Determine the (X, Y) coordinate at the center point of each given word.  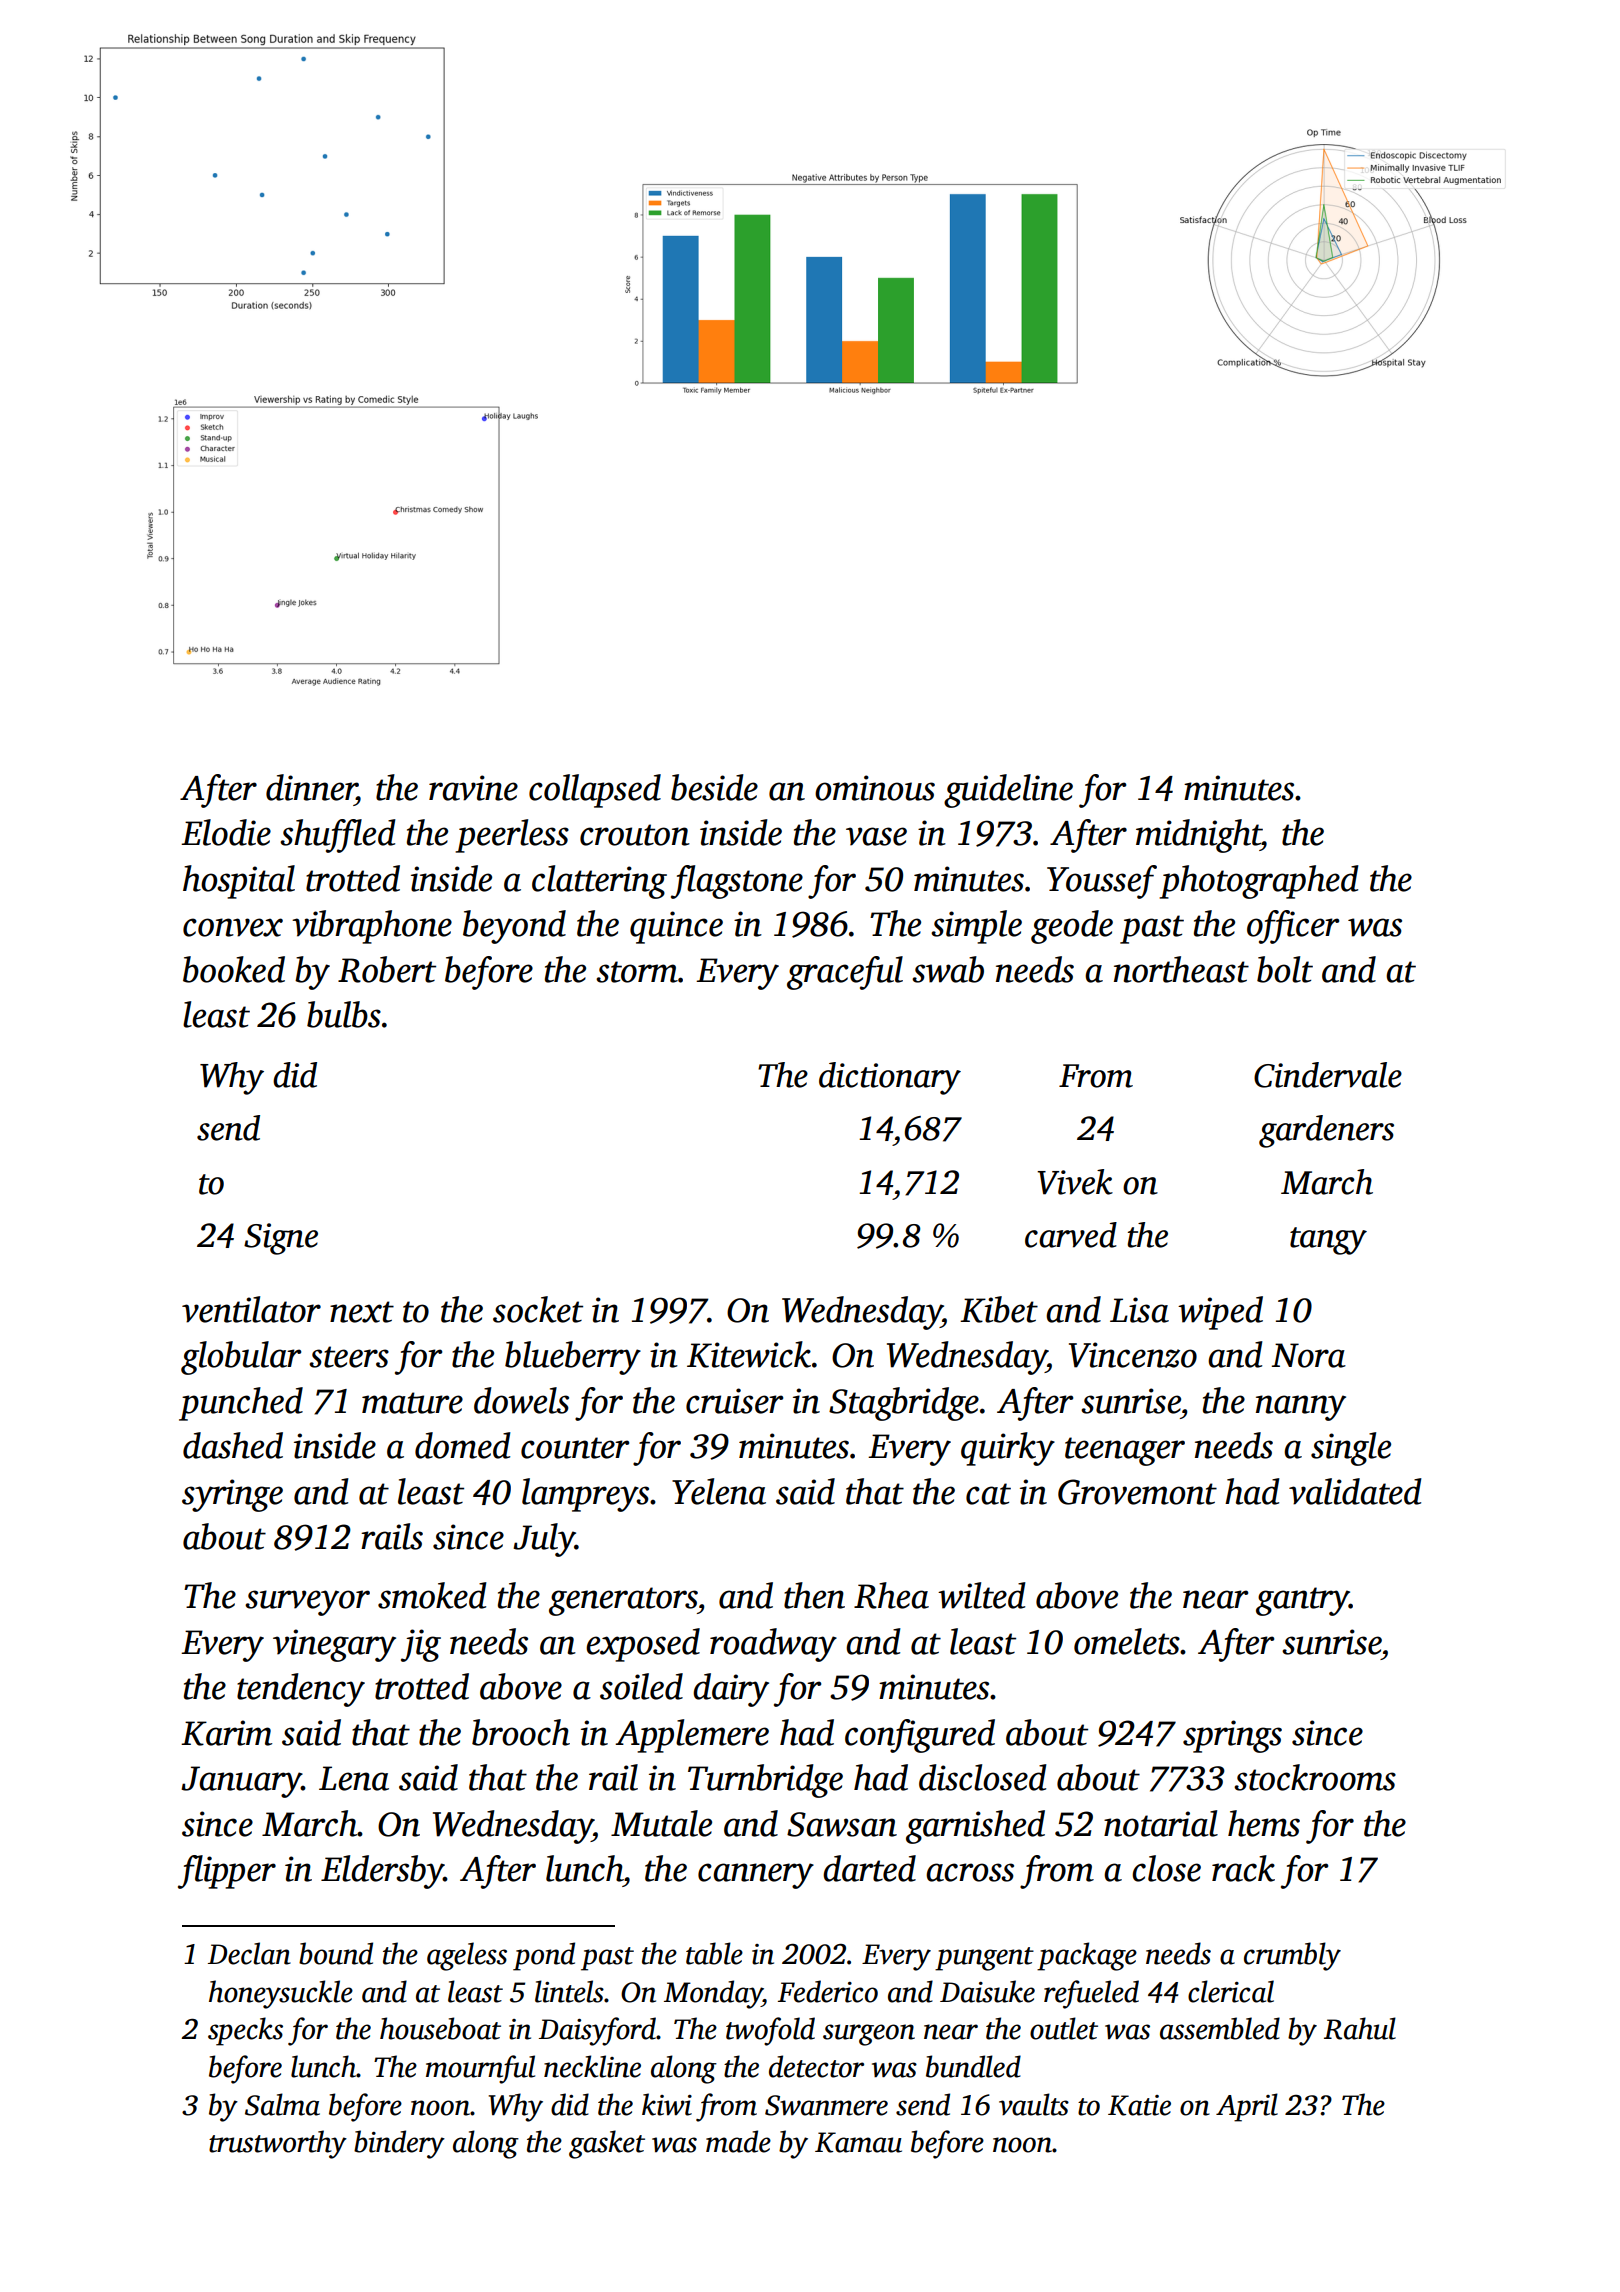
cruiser (734, 1401)
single (1351, 1449)
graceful (845, 973)
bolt (1285, 969)
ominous (875, 788)
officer (1293, 927)
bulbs (344, 1014)
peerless (512, 836)
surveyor (307, 1603)
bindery (399, 2144)
